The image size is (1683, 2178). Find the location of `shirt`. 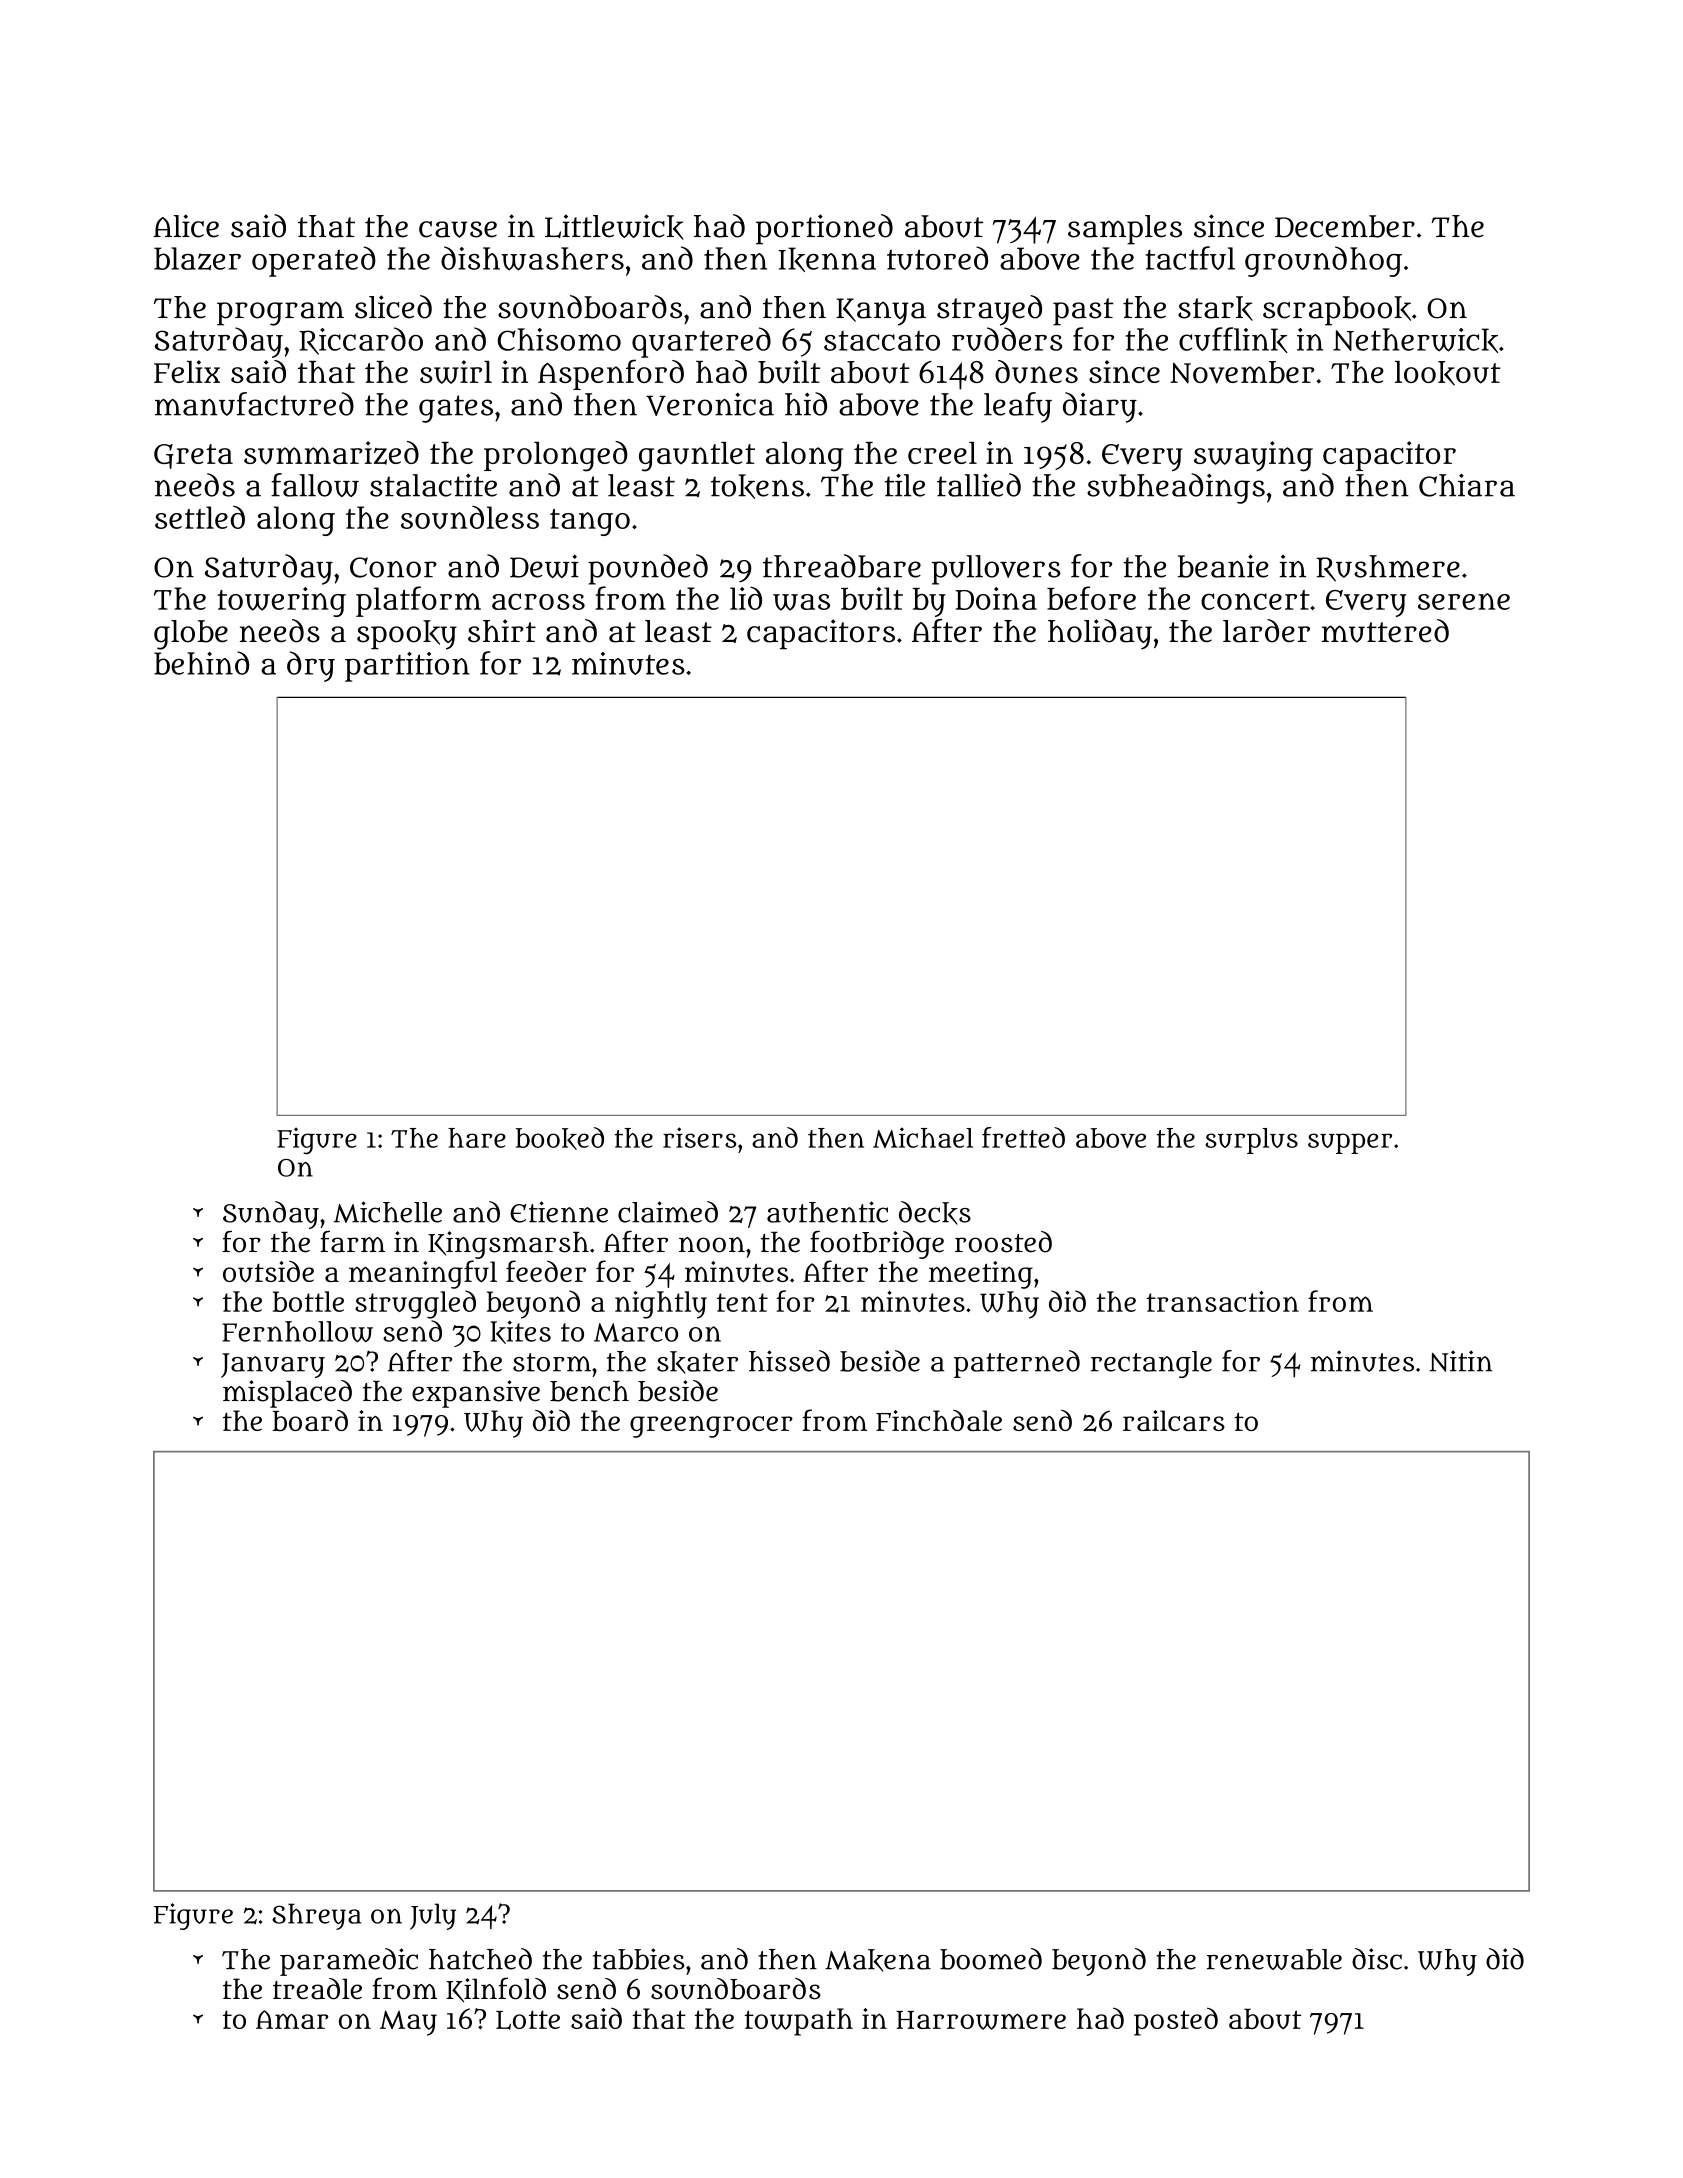

shirt is located at coordinates (502, 631).
